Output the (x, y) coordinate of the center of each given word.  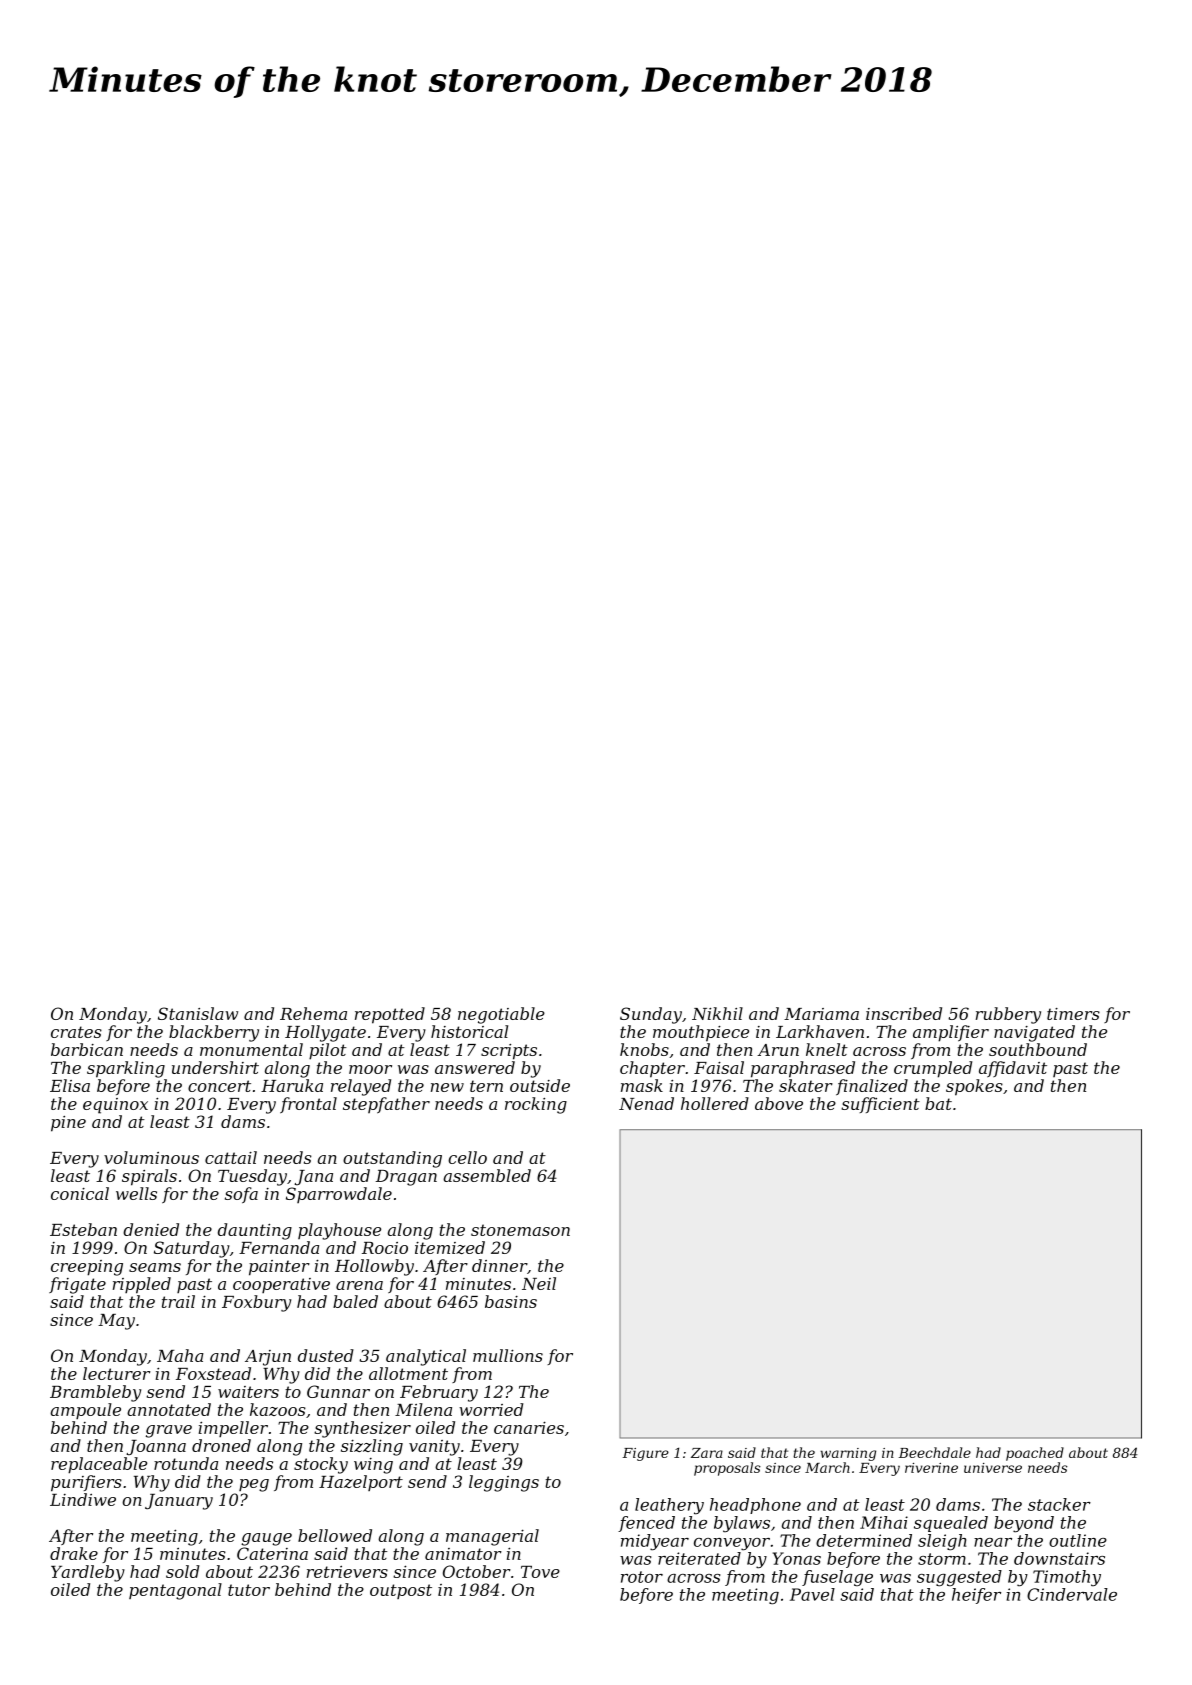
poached (1035, 1454)
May (116, 1322)
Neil (539, 1283)
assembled (487, 1175)
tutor (249, 1590)
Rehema (313, 1013)
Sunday (651, 1015)
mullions (508, 1355)
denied (151, 1229)
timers (1073, 1014)
